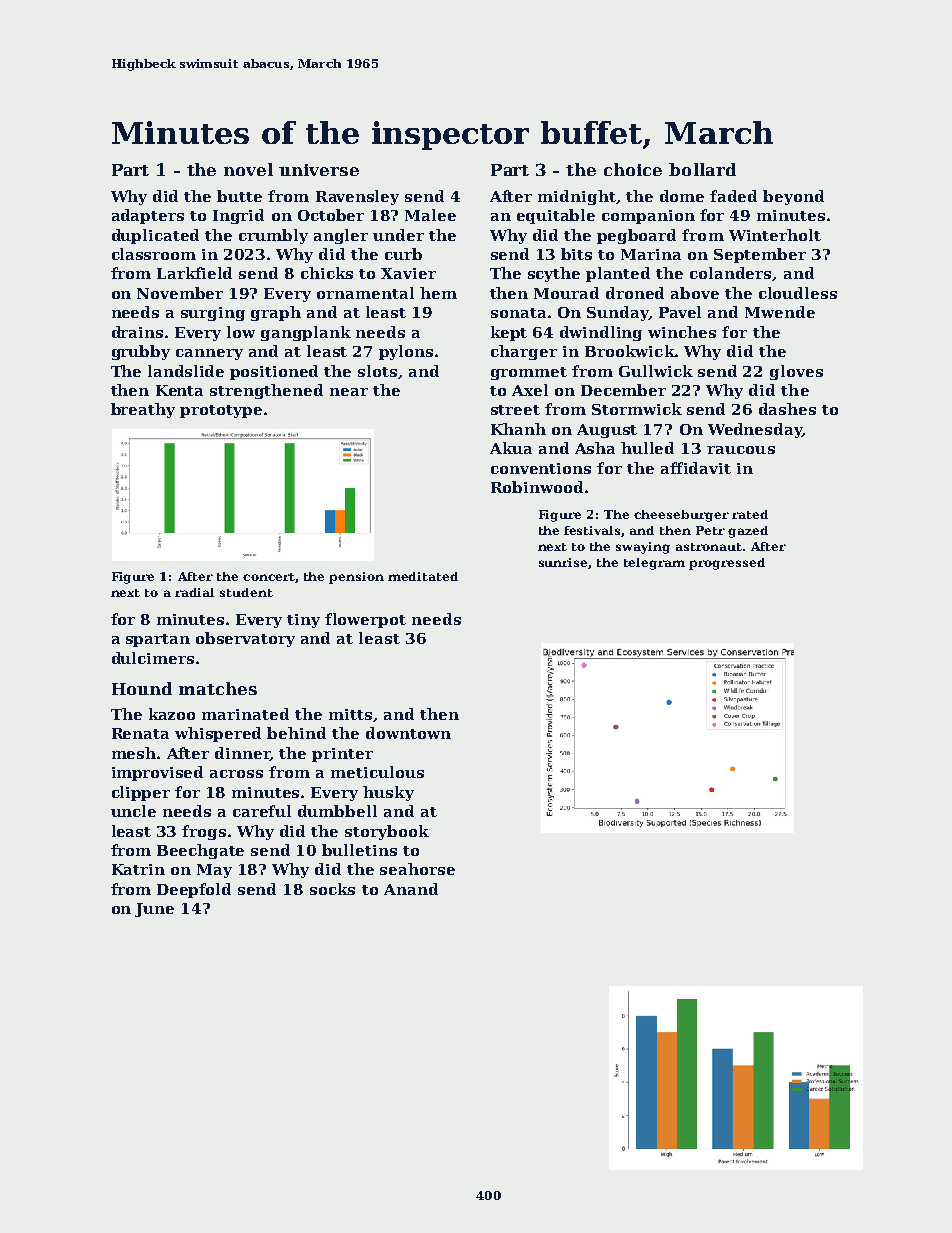 Image resolution: width=952 pixels, height=1233 pixels. I want to click on Akua, so click(511, 448).
